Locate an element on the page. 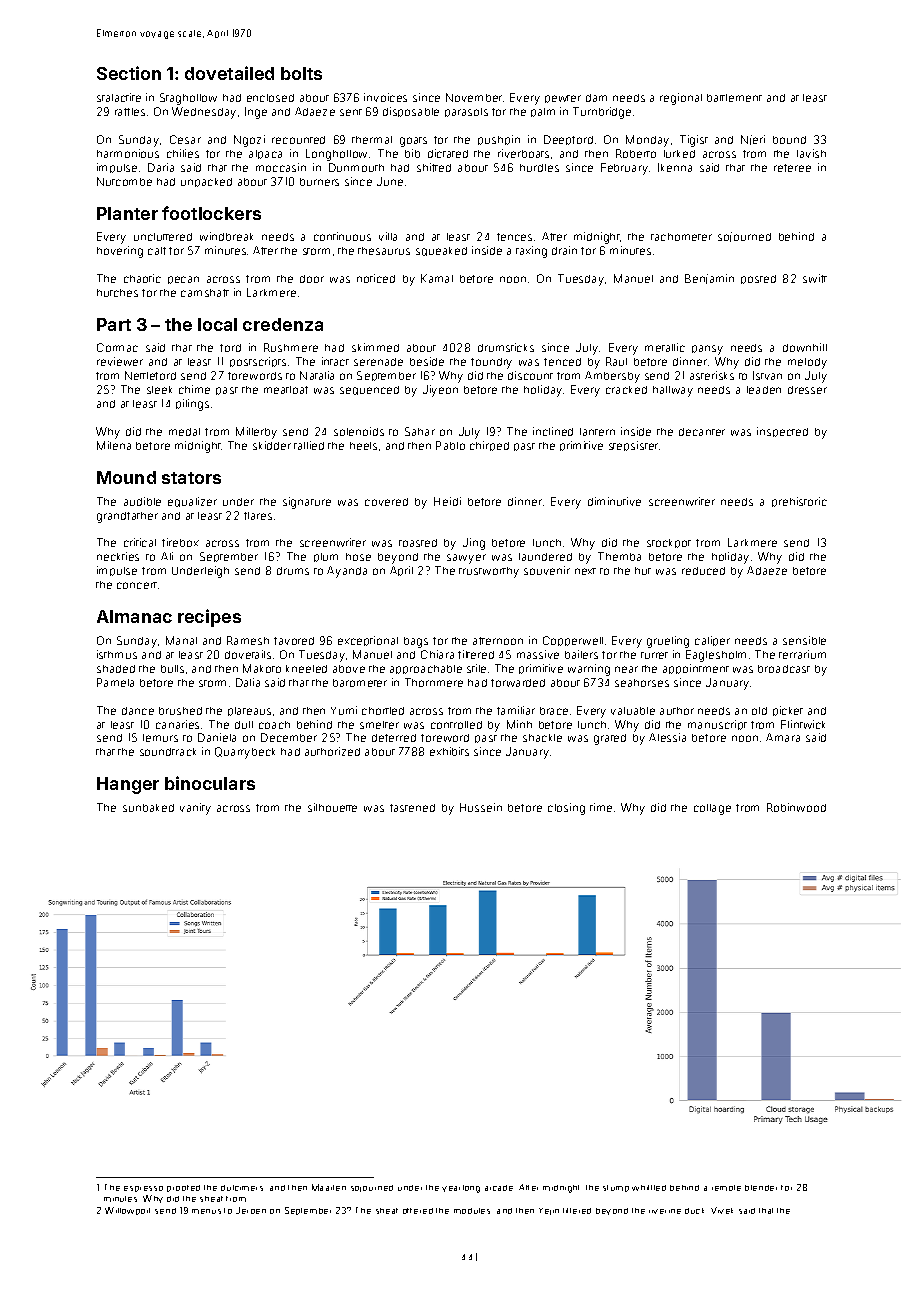 The height and width of the image is (1308, 924). regional is located at coordinates (681, 99).
